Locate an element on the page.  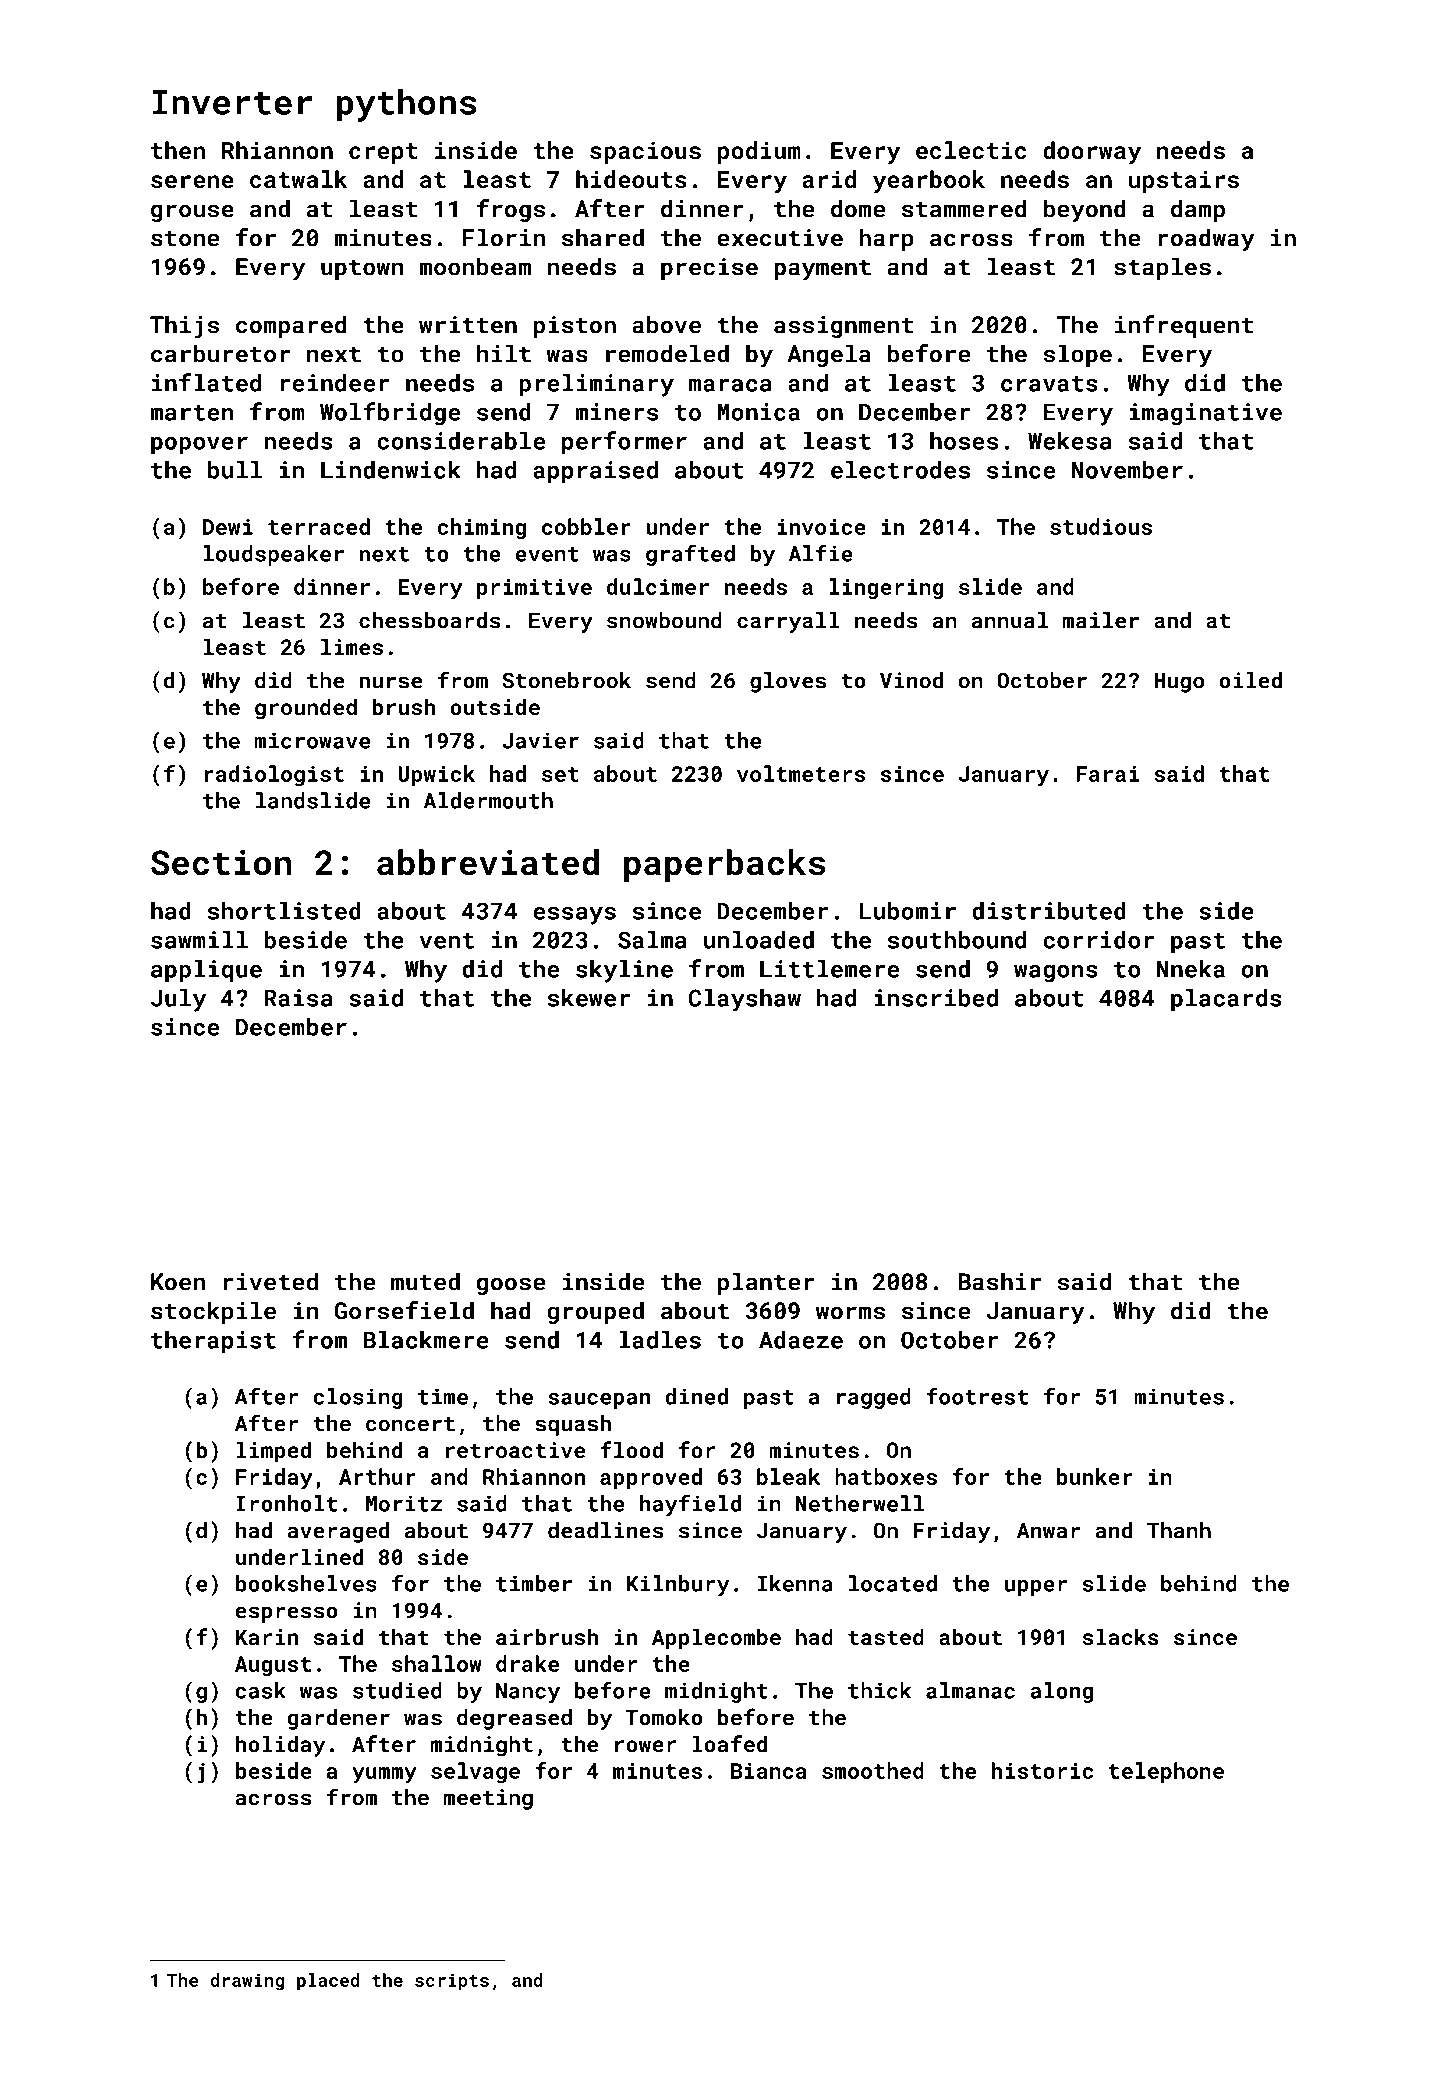
drawing is located at coordinates (247, 1982).
